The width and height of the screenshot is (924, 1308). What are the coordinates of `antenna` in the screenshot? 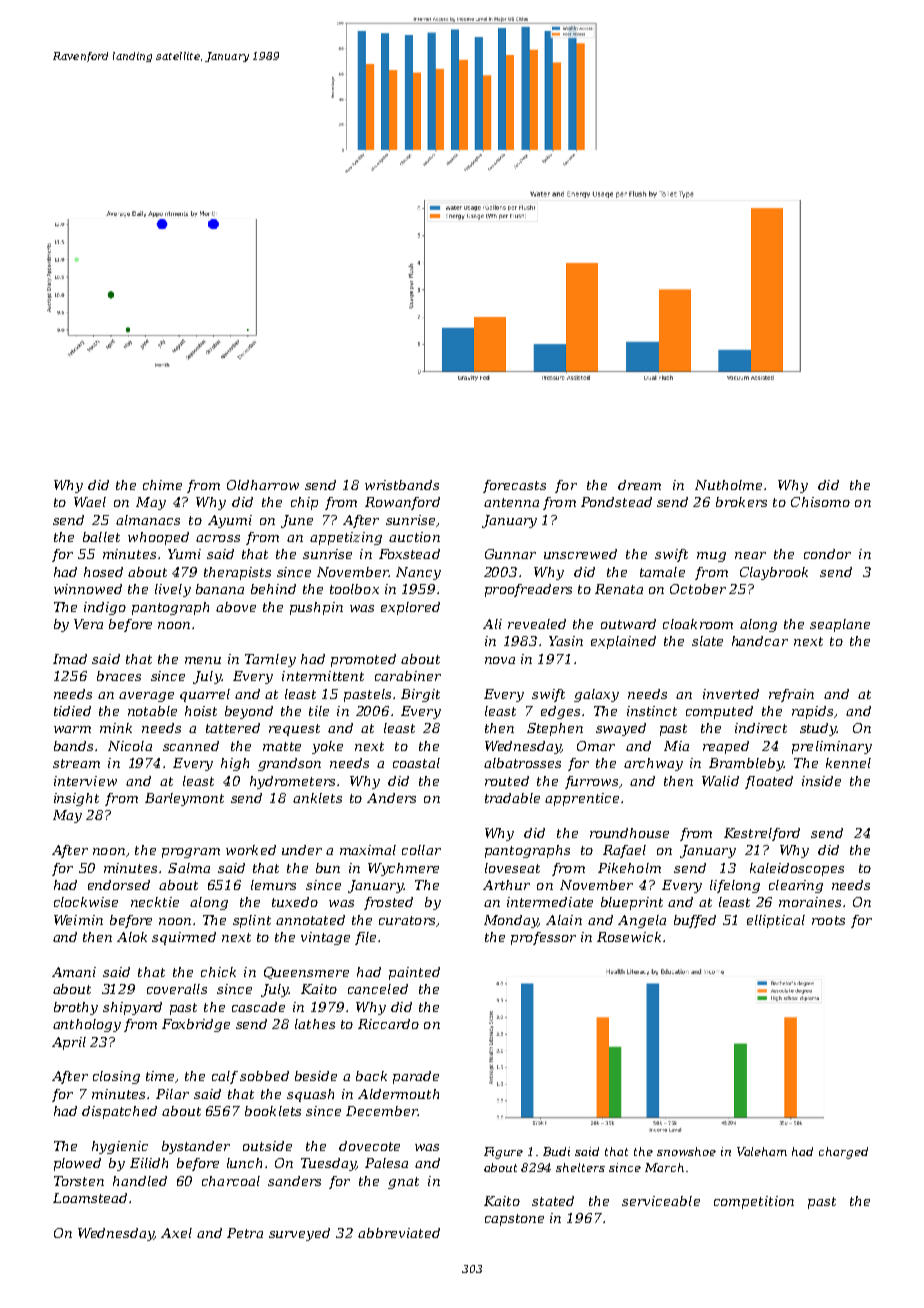 It's located at (511, 502).
